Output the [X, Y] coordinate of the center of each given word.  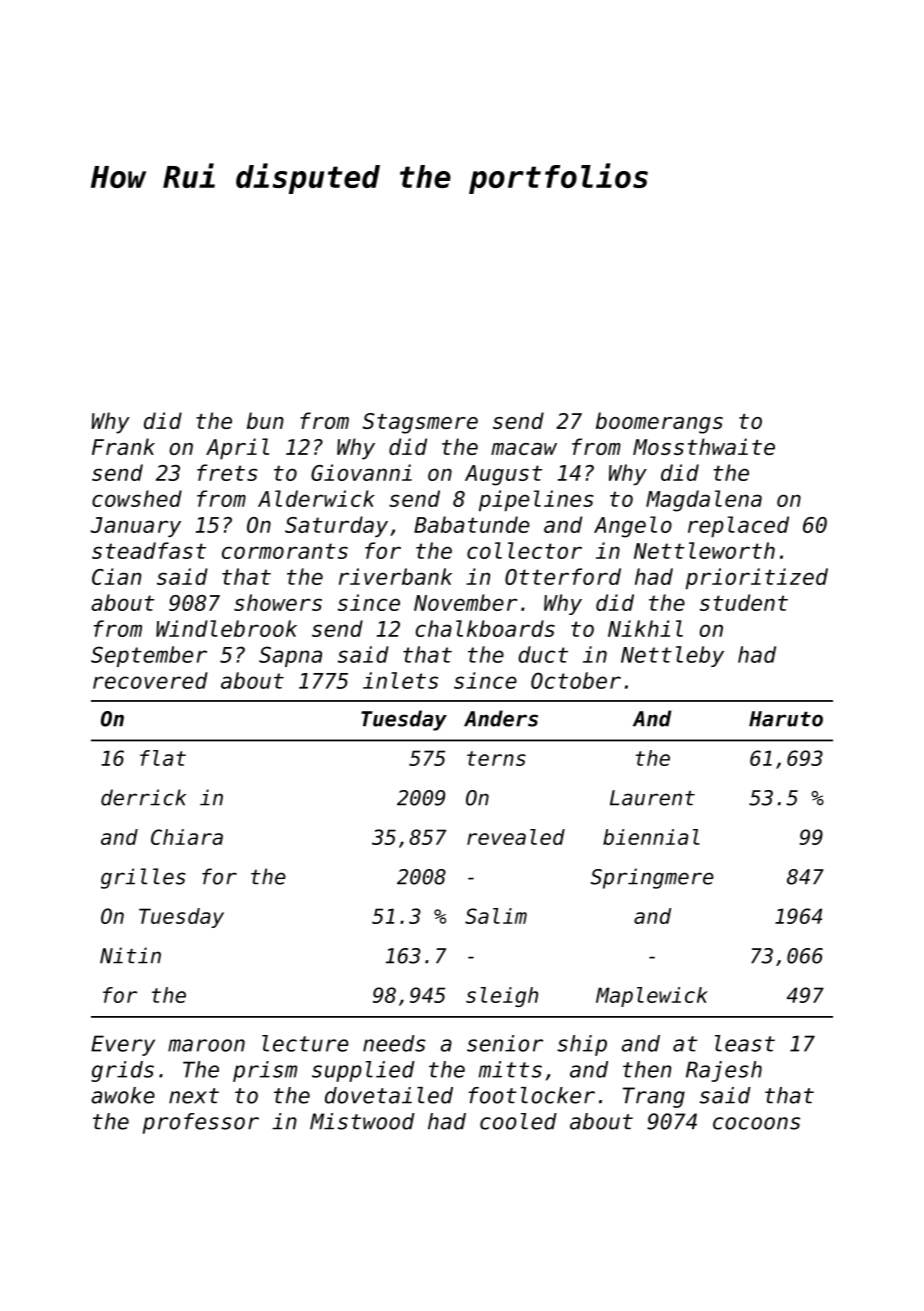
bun [265, 420]
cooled [518, 1121]
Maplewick [652, 997]
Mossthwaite [704, 446]
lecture [305, 1043]
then [647, 1069]
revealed [516, 837]
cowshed [137, 498]
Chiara [187, 837]
